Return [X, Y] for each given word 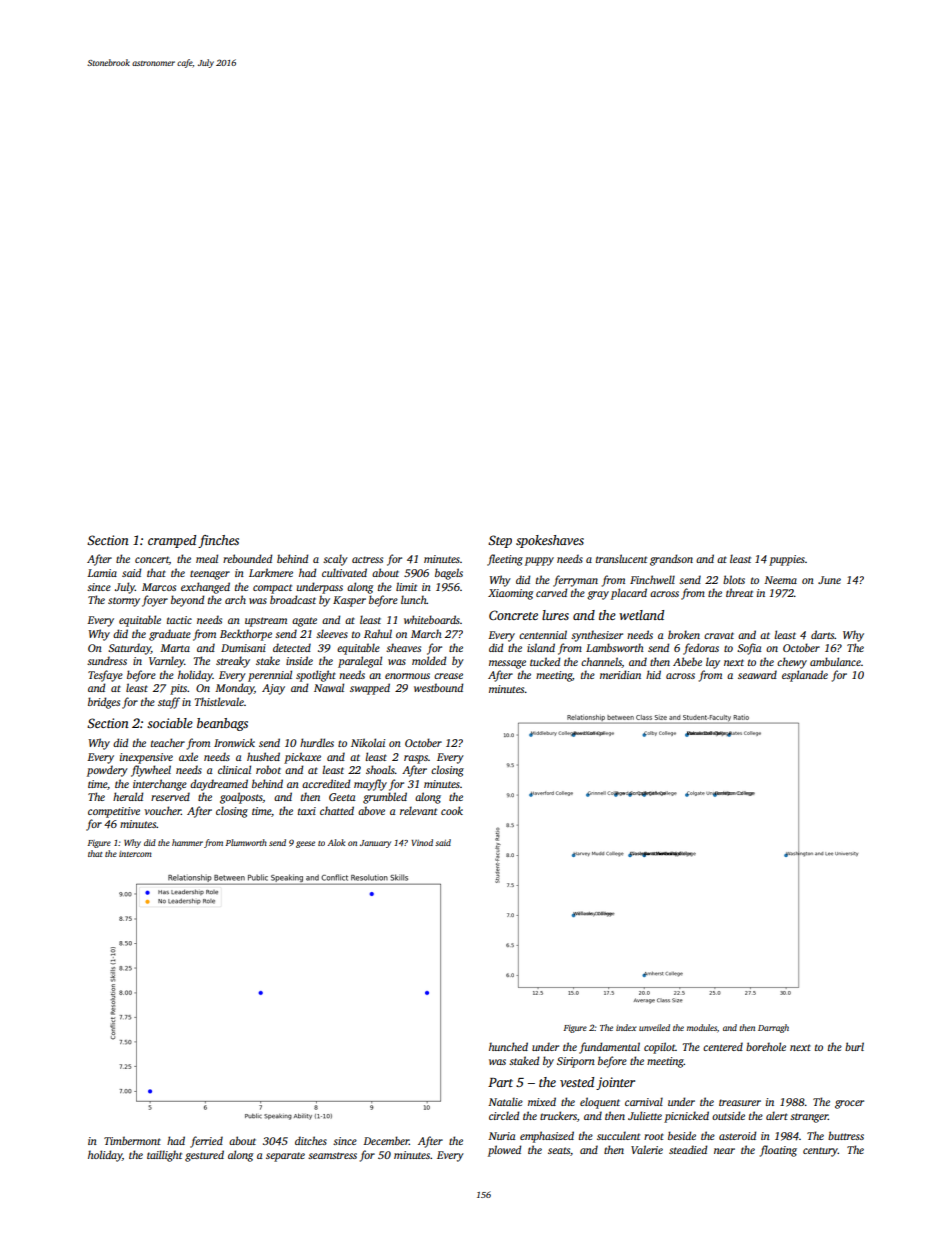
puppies [787, 560]
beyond [187, 601]
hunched [508, 1046]
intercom [135, 854]
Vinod [422, 842]
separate [285, 1157]
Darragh [773, 1028]
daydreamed [219, 785]
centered [723, 1046]
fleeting [505, 560]
